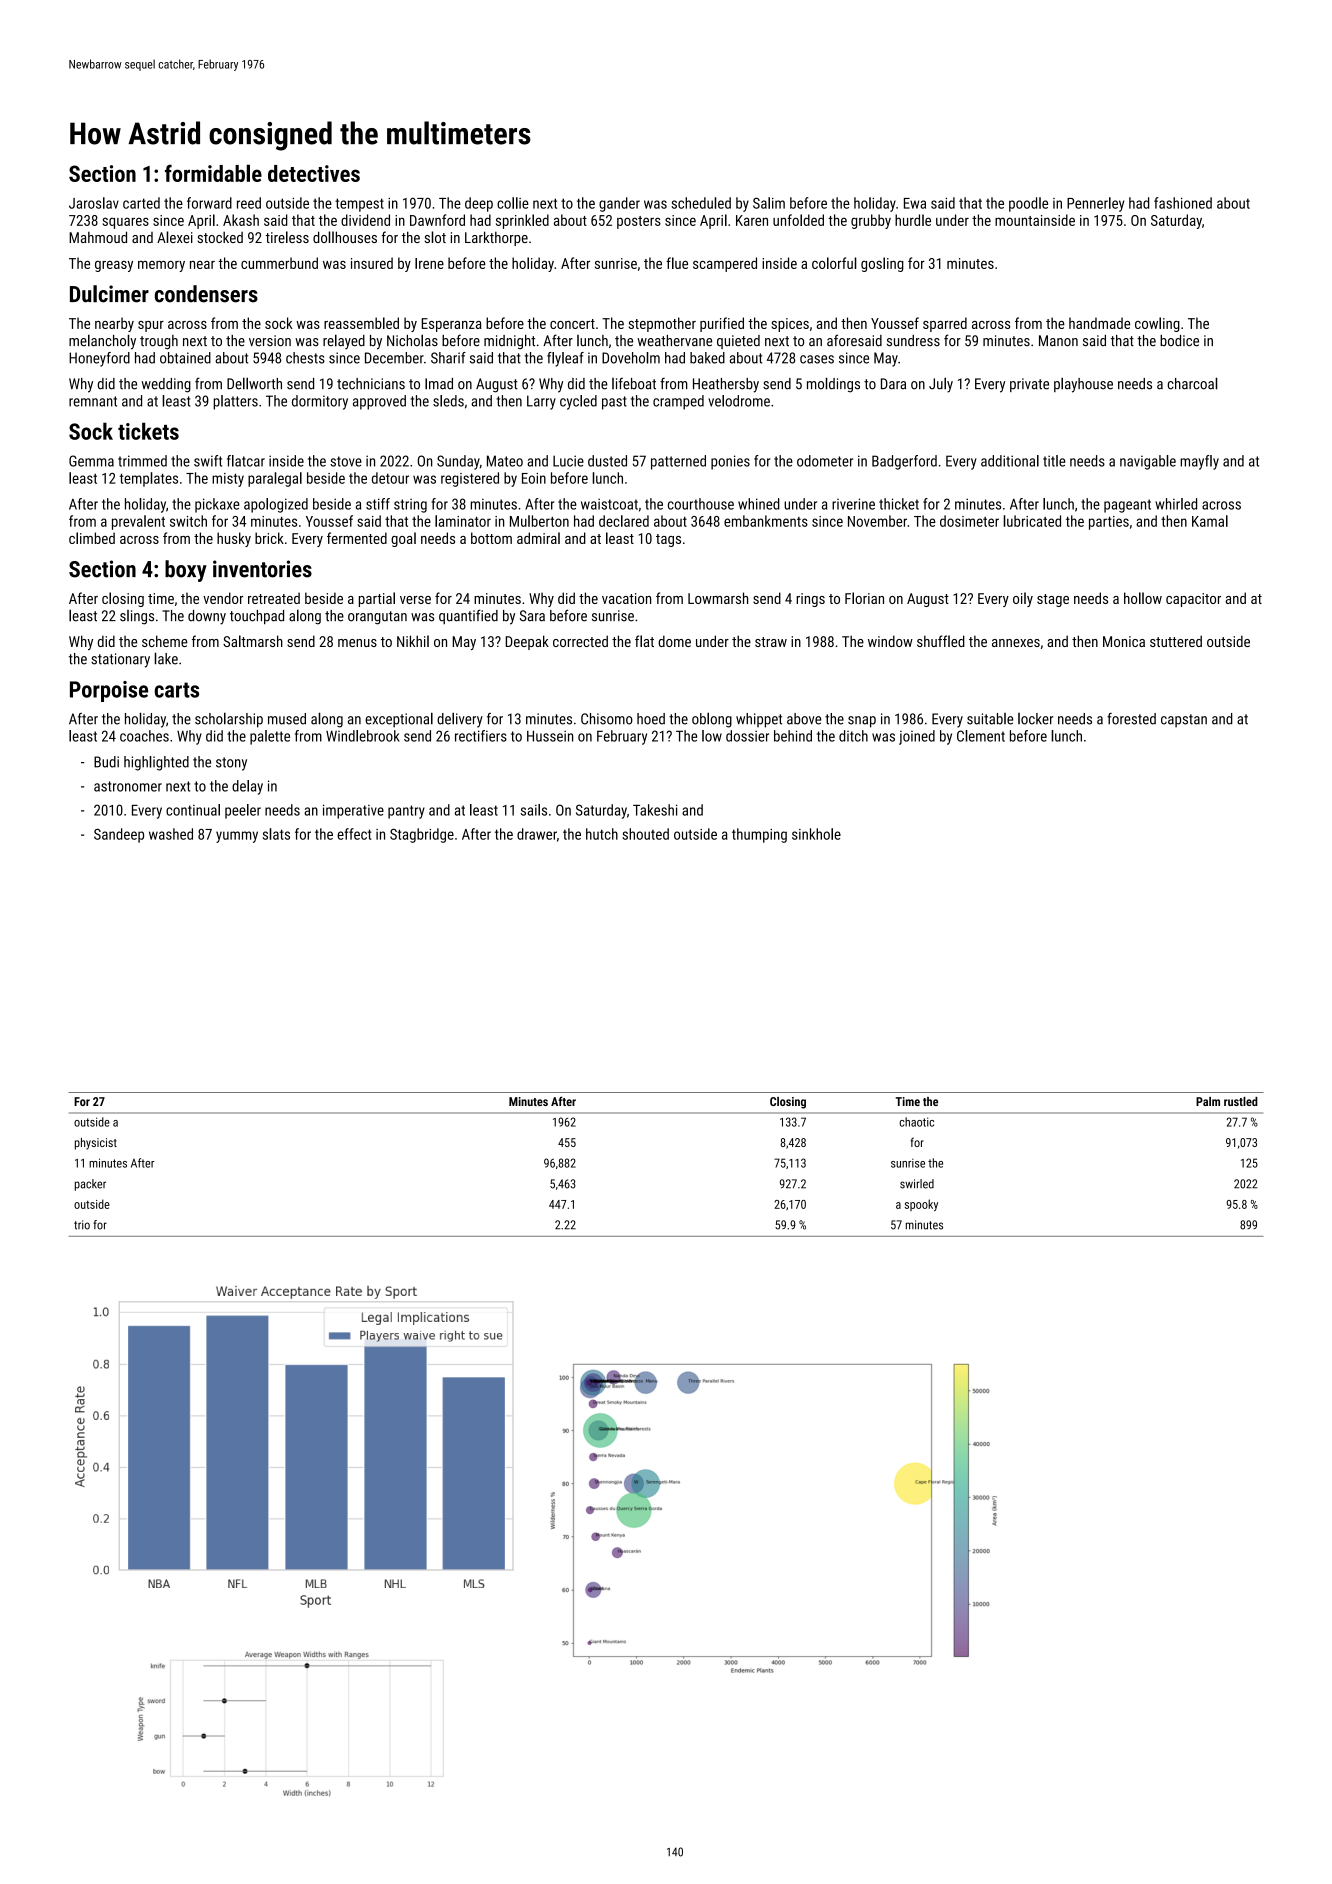 This screenshot has height=1884, width=1332. I want to click on washed, so click(171, 834).
